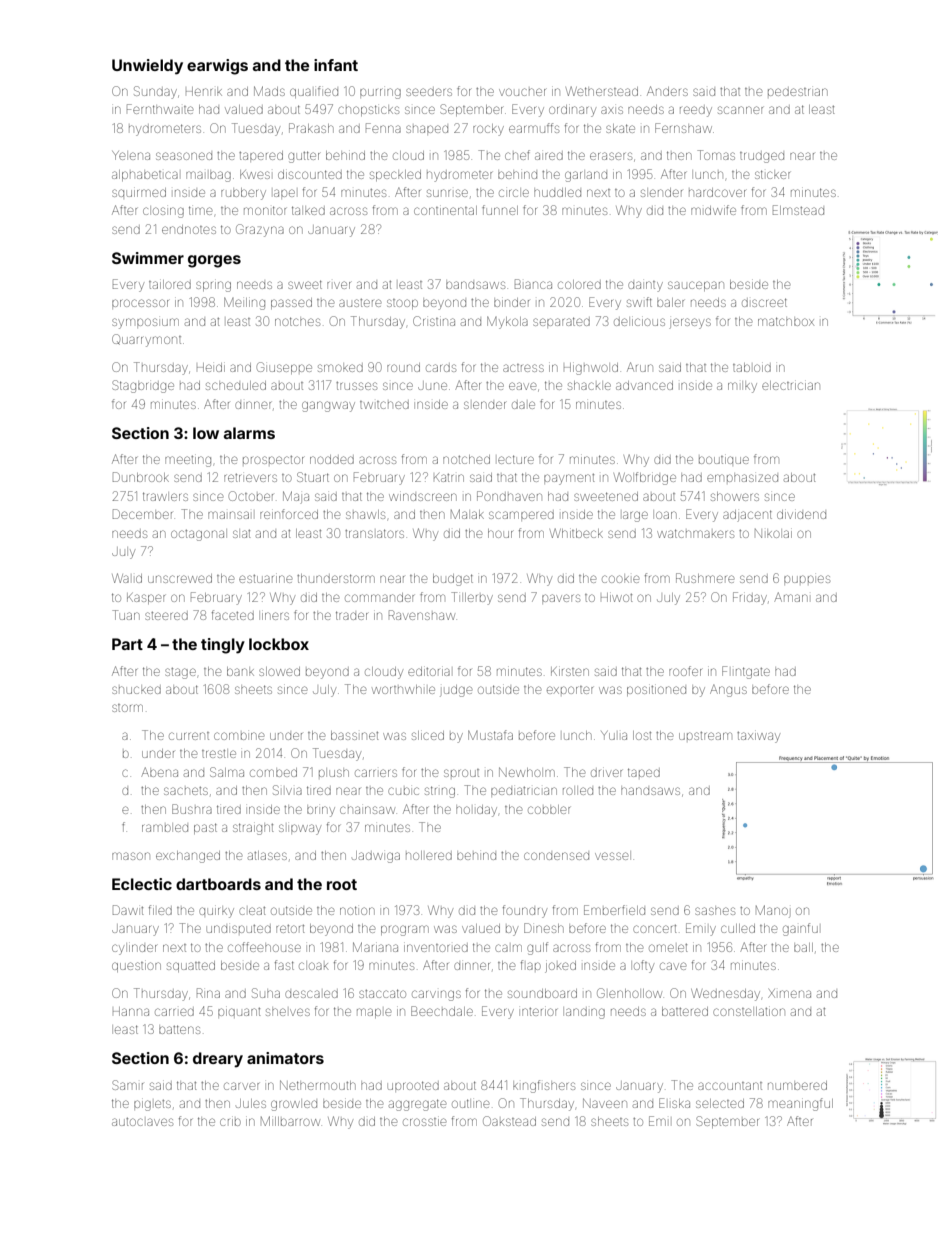 Image resolution: width=952 pixels, height=1233 pixels. What do you see at coordinates (269, 91) in the document?
I see `Mads` at bounding box center [269, 91].
